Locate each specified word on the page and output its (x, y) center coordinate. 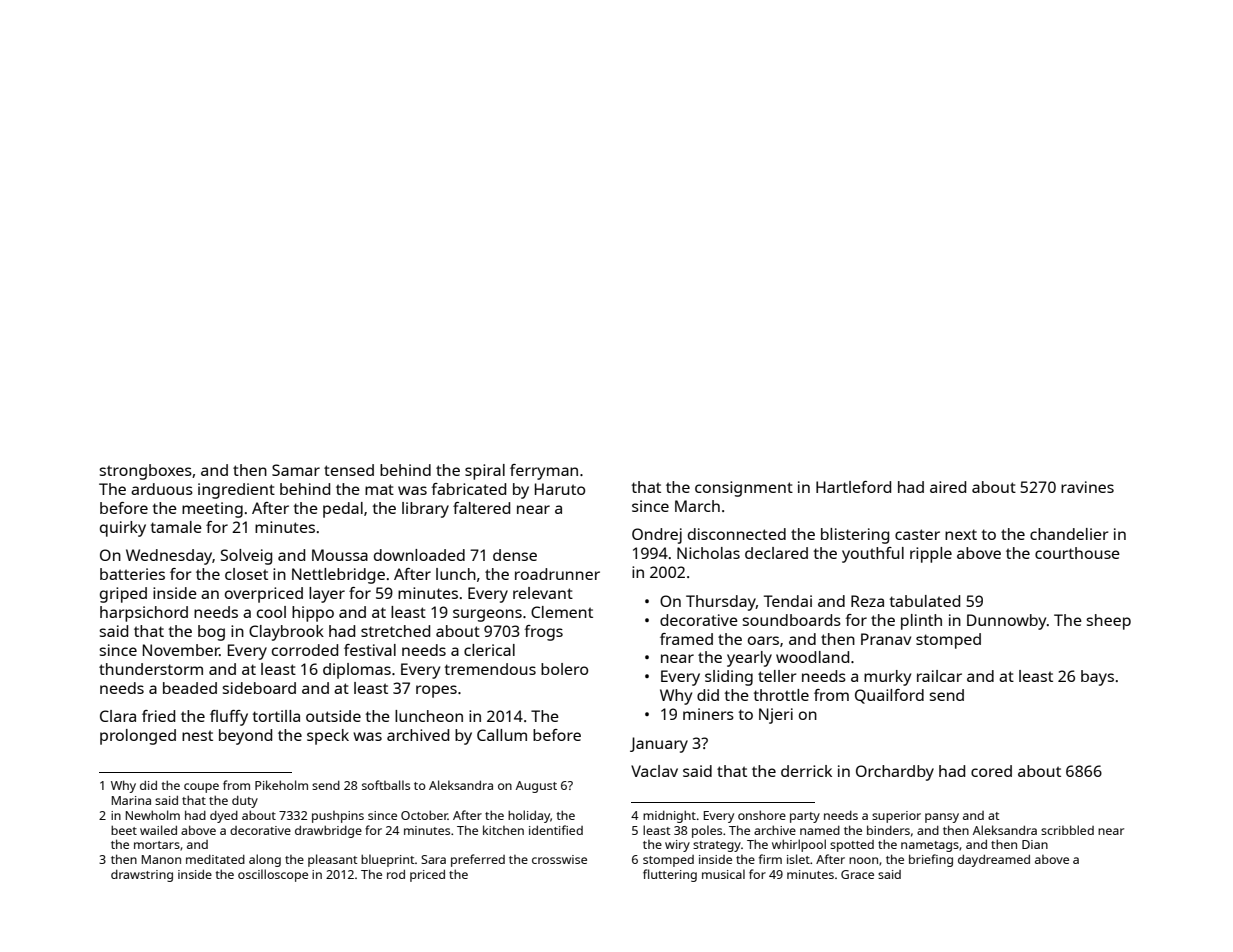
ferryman (544, 472)
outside (333, 716)
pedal (343, 510)
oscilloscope (273, 875)
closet (246, 574)
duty (245, 802)
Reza (867, 601)
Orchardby (895, 773)
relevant (543, 593)
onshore (762, 815)
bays (1097, 678)
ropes (436, 691)
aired (948, 487)
